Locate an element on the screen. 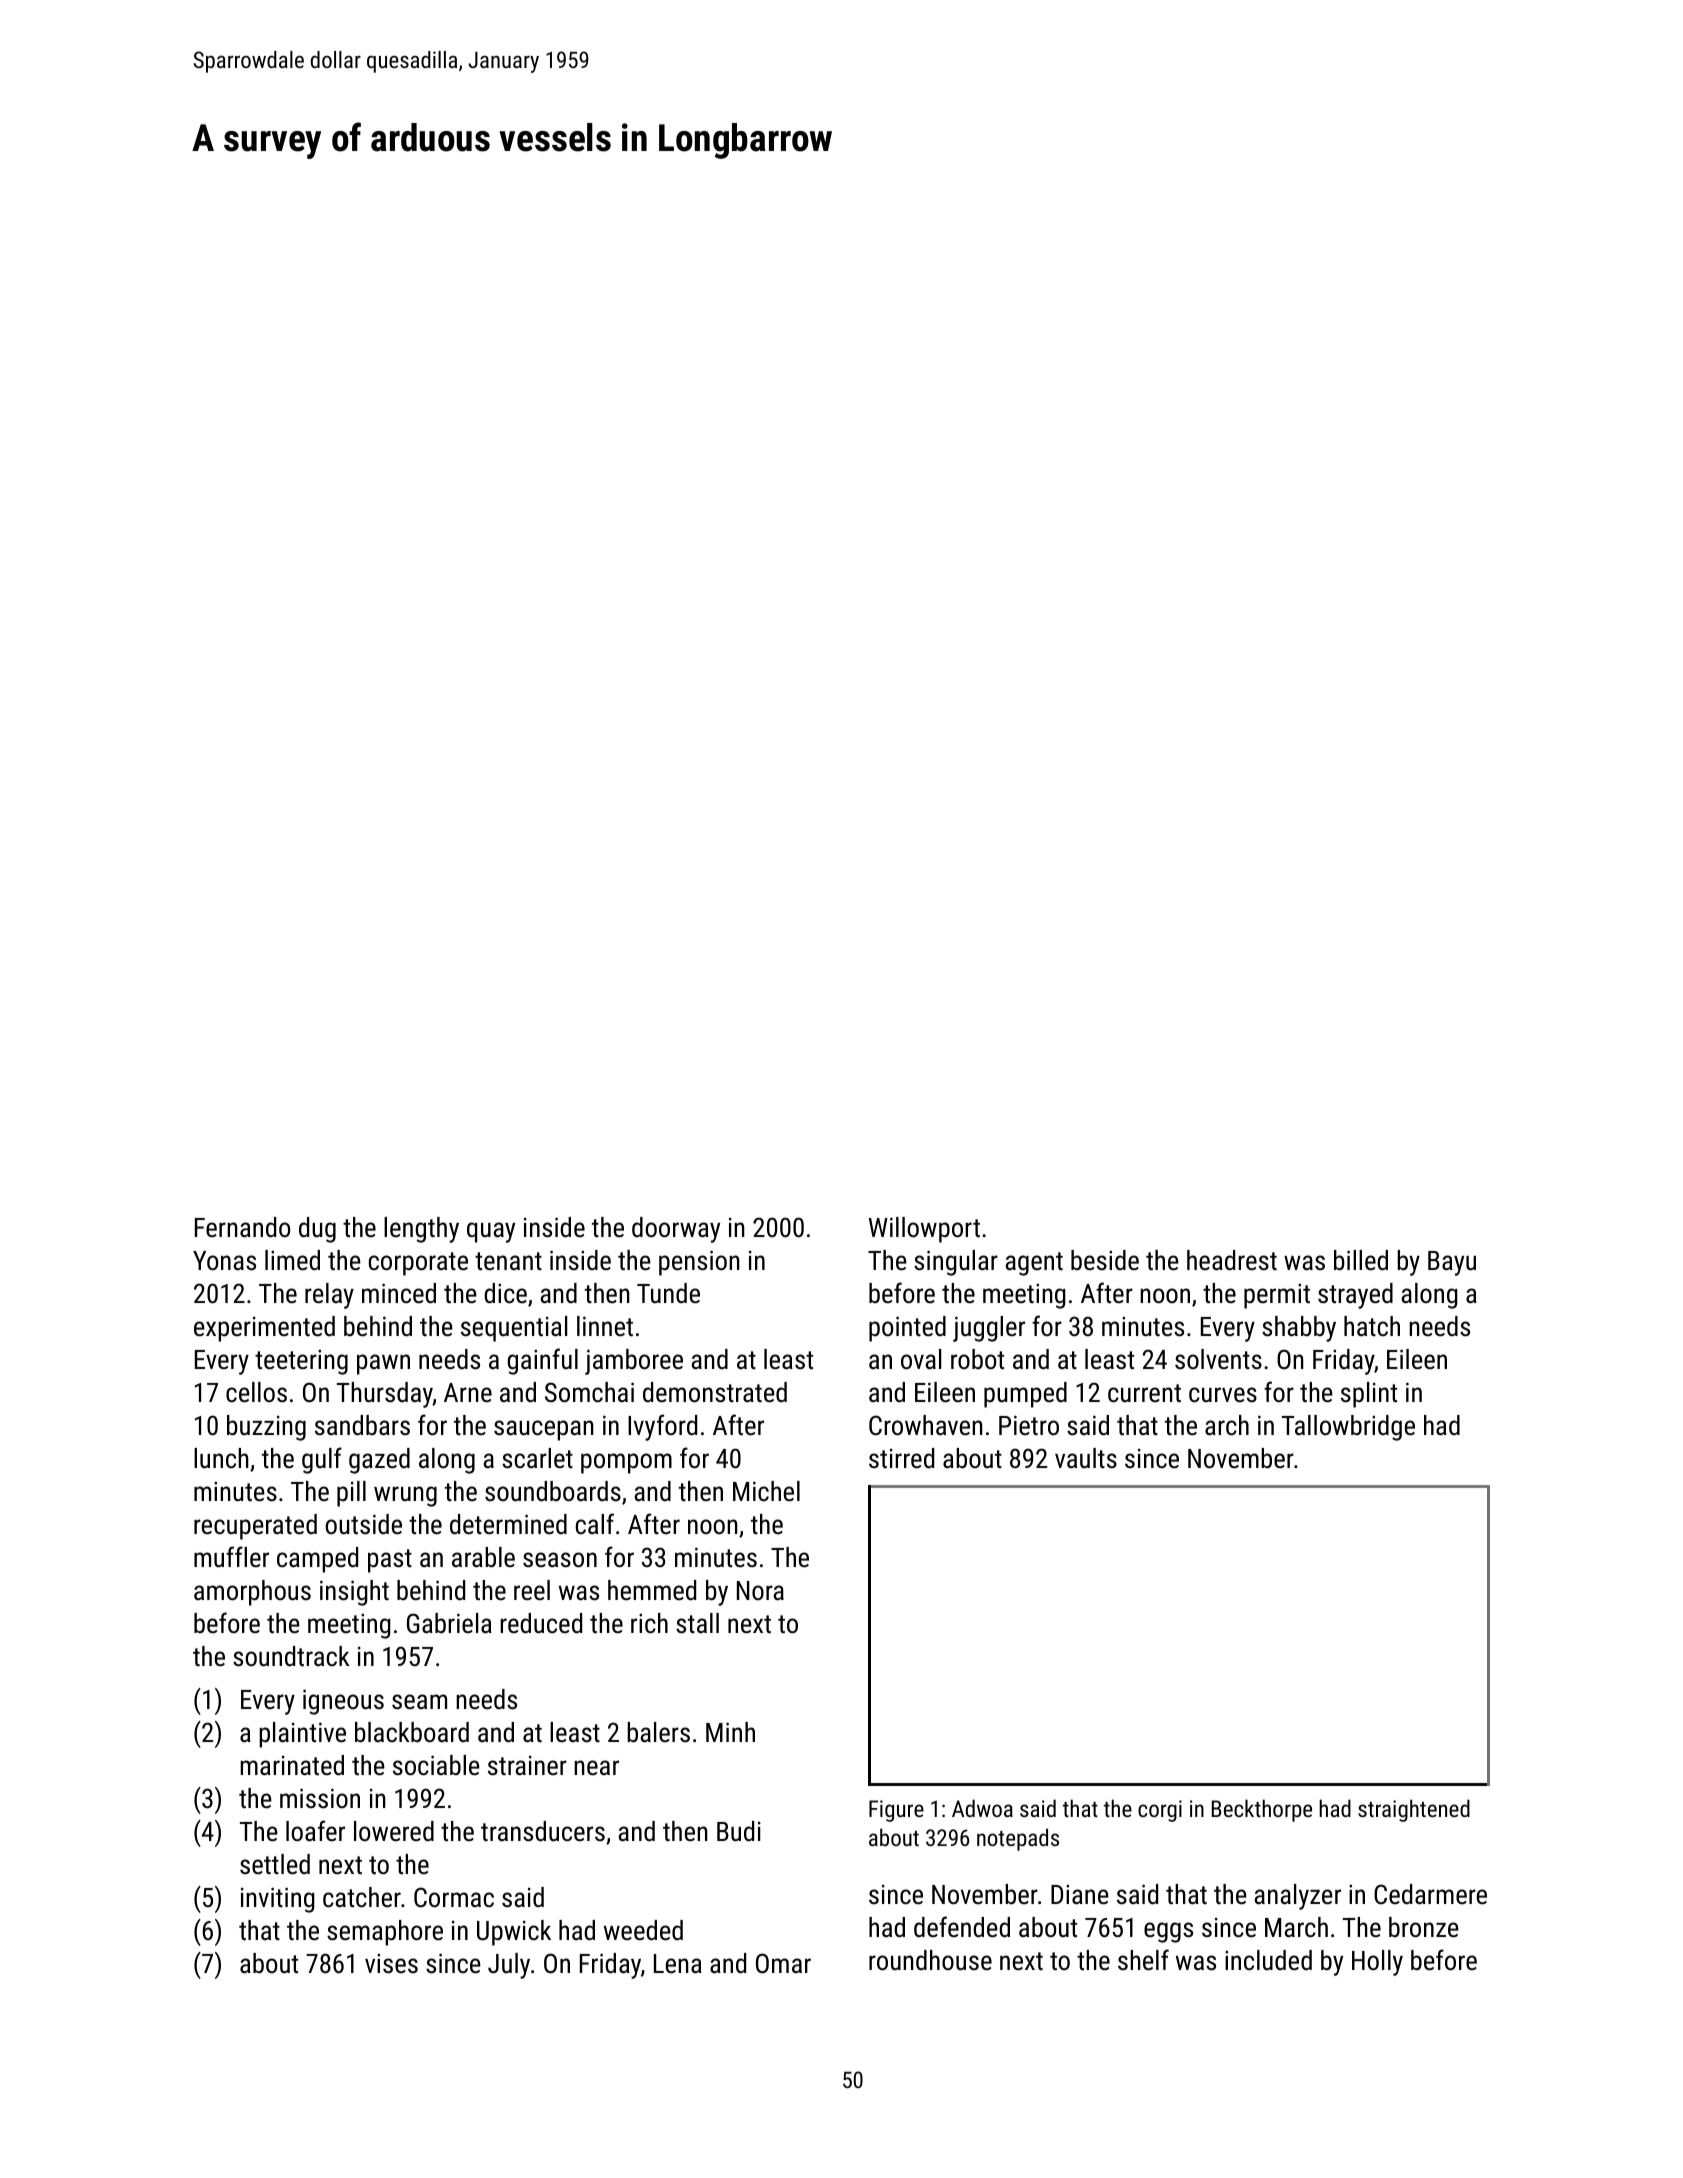  oval is located at coordinates (921, 1359).
